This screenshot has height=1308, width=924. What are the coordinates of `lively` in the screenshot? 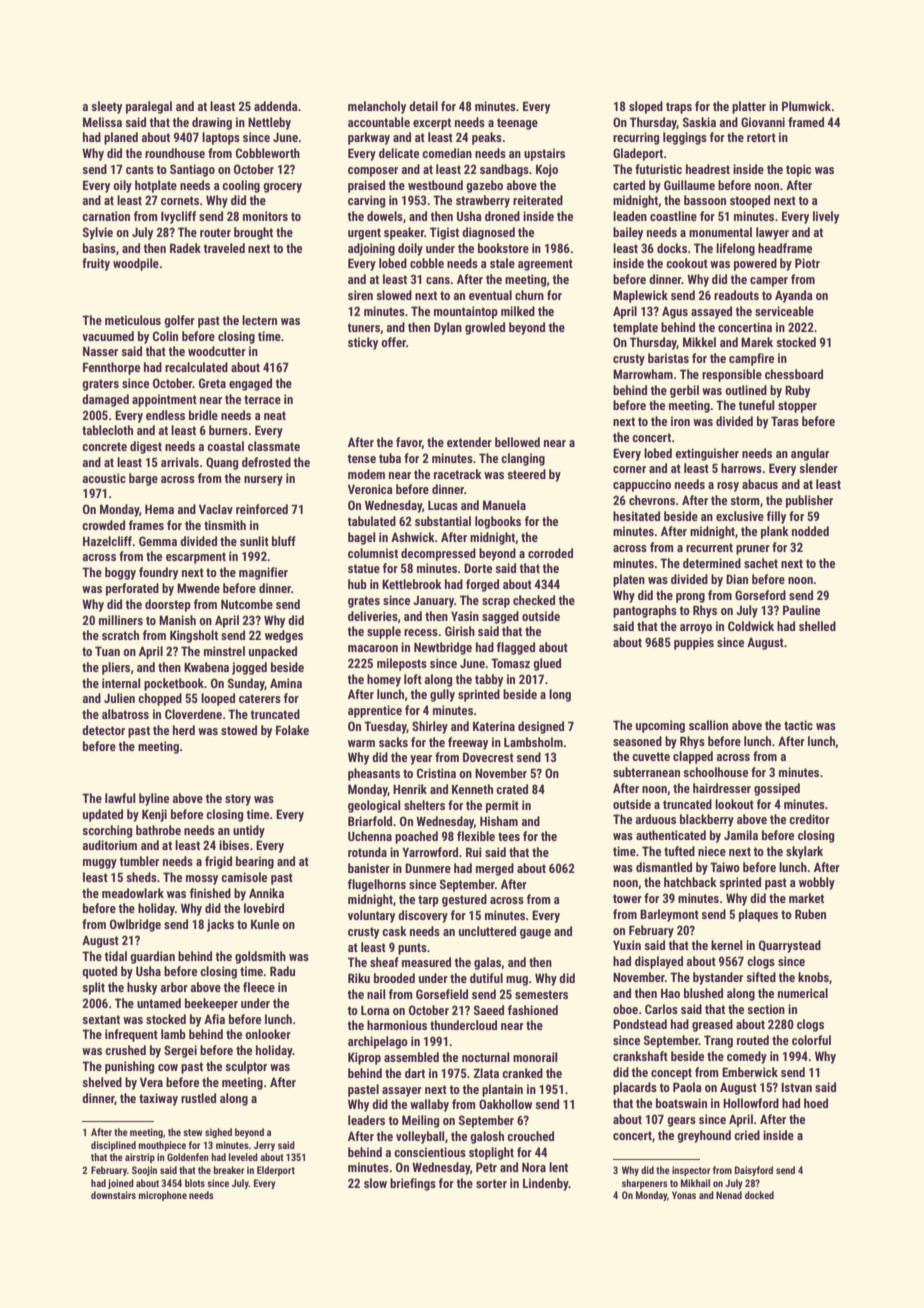 It's located at (826, 217).
